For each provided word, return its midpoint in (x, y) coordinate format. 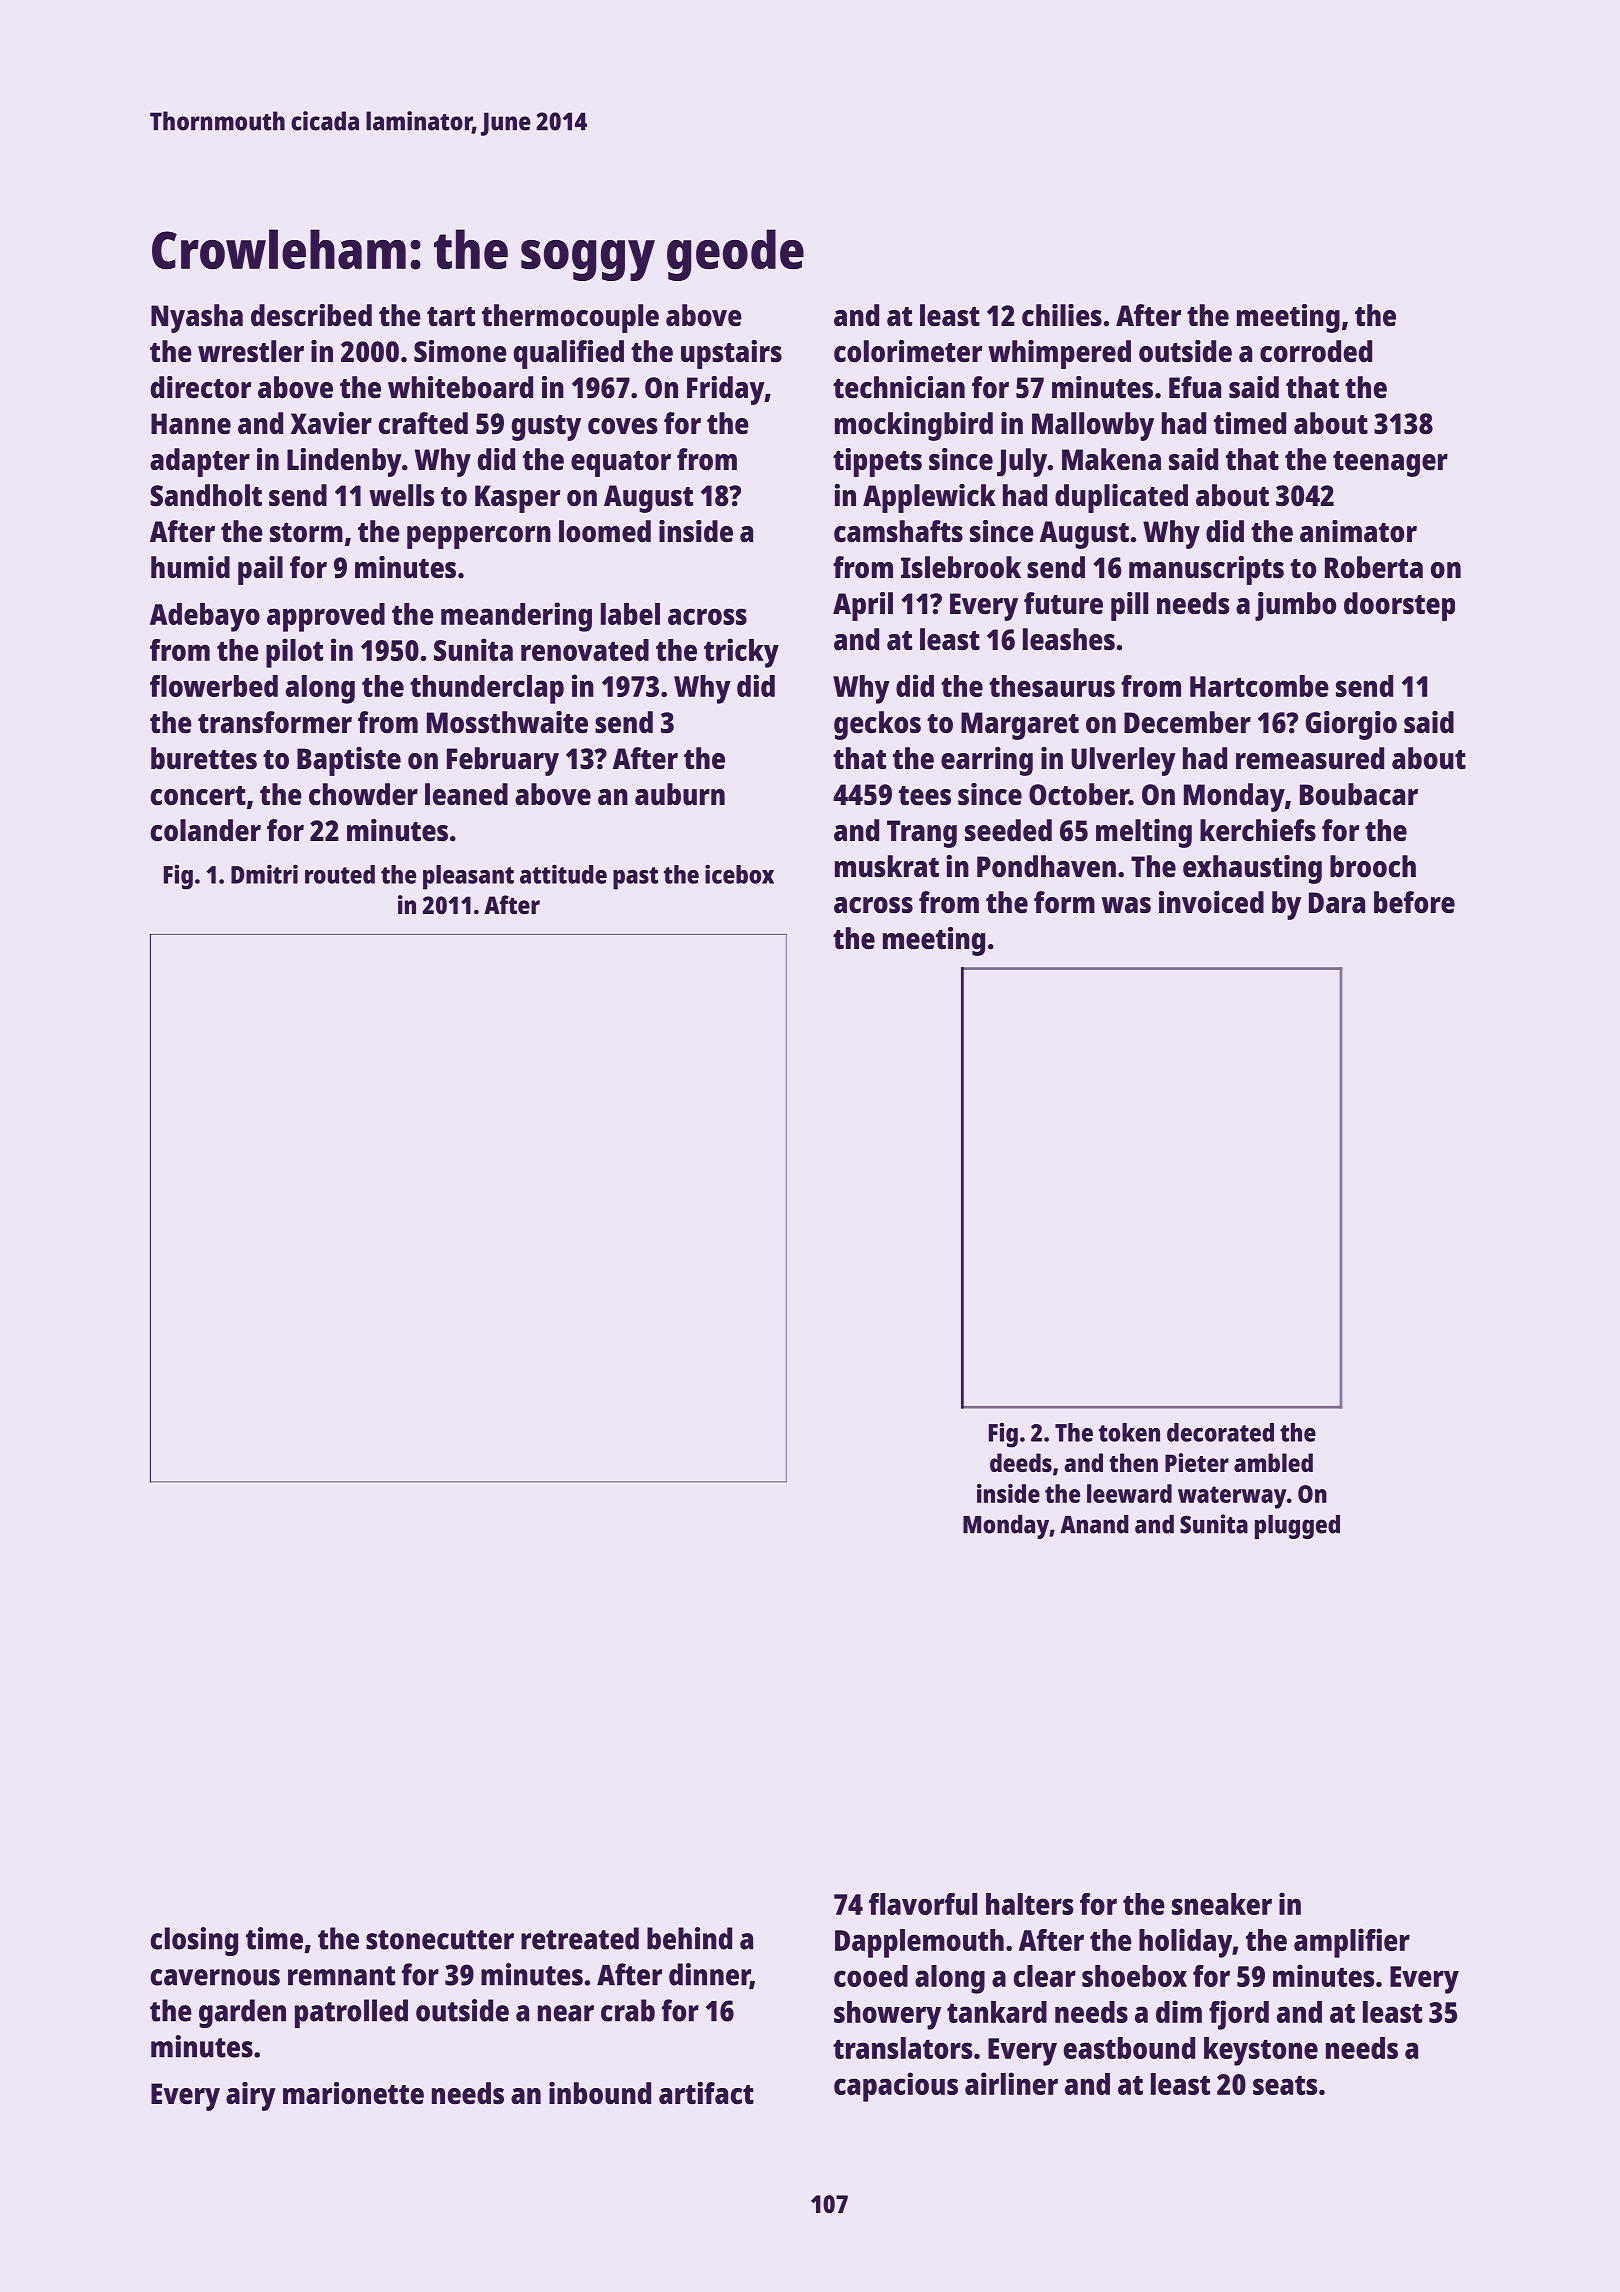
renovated (585, 650)
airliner (1011, 2083)
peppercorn (479, 537)
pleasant (468, 877)
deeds (1021, 1462)
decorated (1220, 1432)
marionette (353, 2093)
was (1126, 905)
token (1129, 1432)
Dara (1337, 903)
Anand (1094, 1524)
